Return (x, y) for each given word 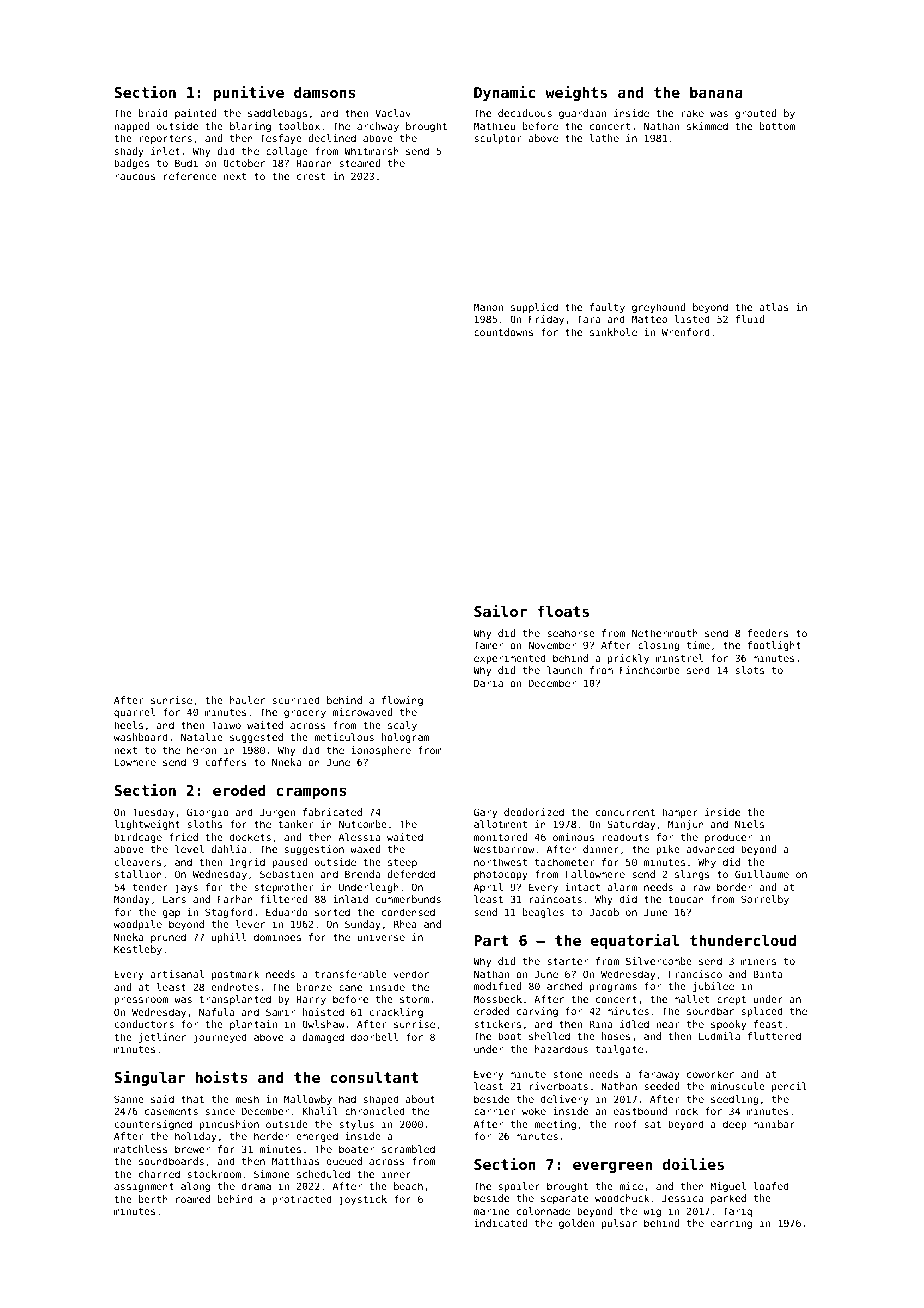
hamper (680, 813)
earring (731, 1224)
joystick (363, 1200)
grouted (755, 114)
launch (564, 670)
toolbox (299, 126)
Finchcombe (650, 670)
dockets (250, 837)
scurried (296, 700)
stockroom (214, 1174)
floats (563, 611)
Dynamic (504, 93)
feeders (768, 633)
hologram (405, 738)
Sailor (500, 611)
